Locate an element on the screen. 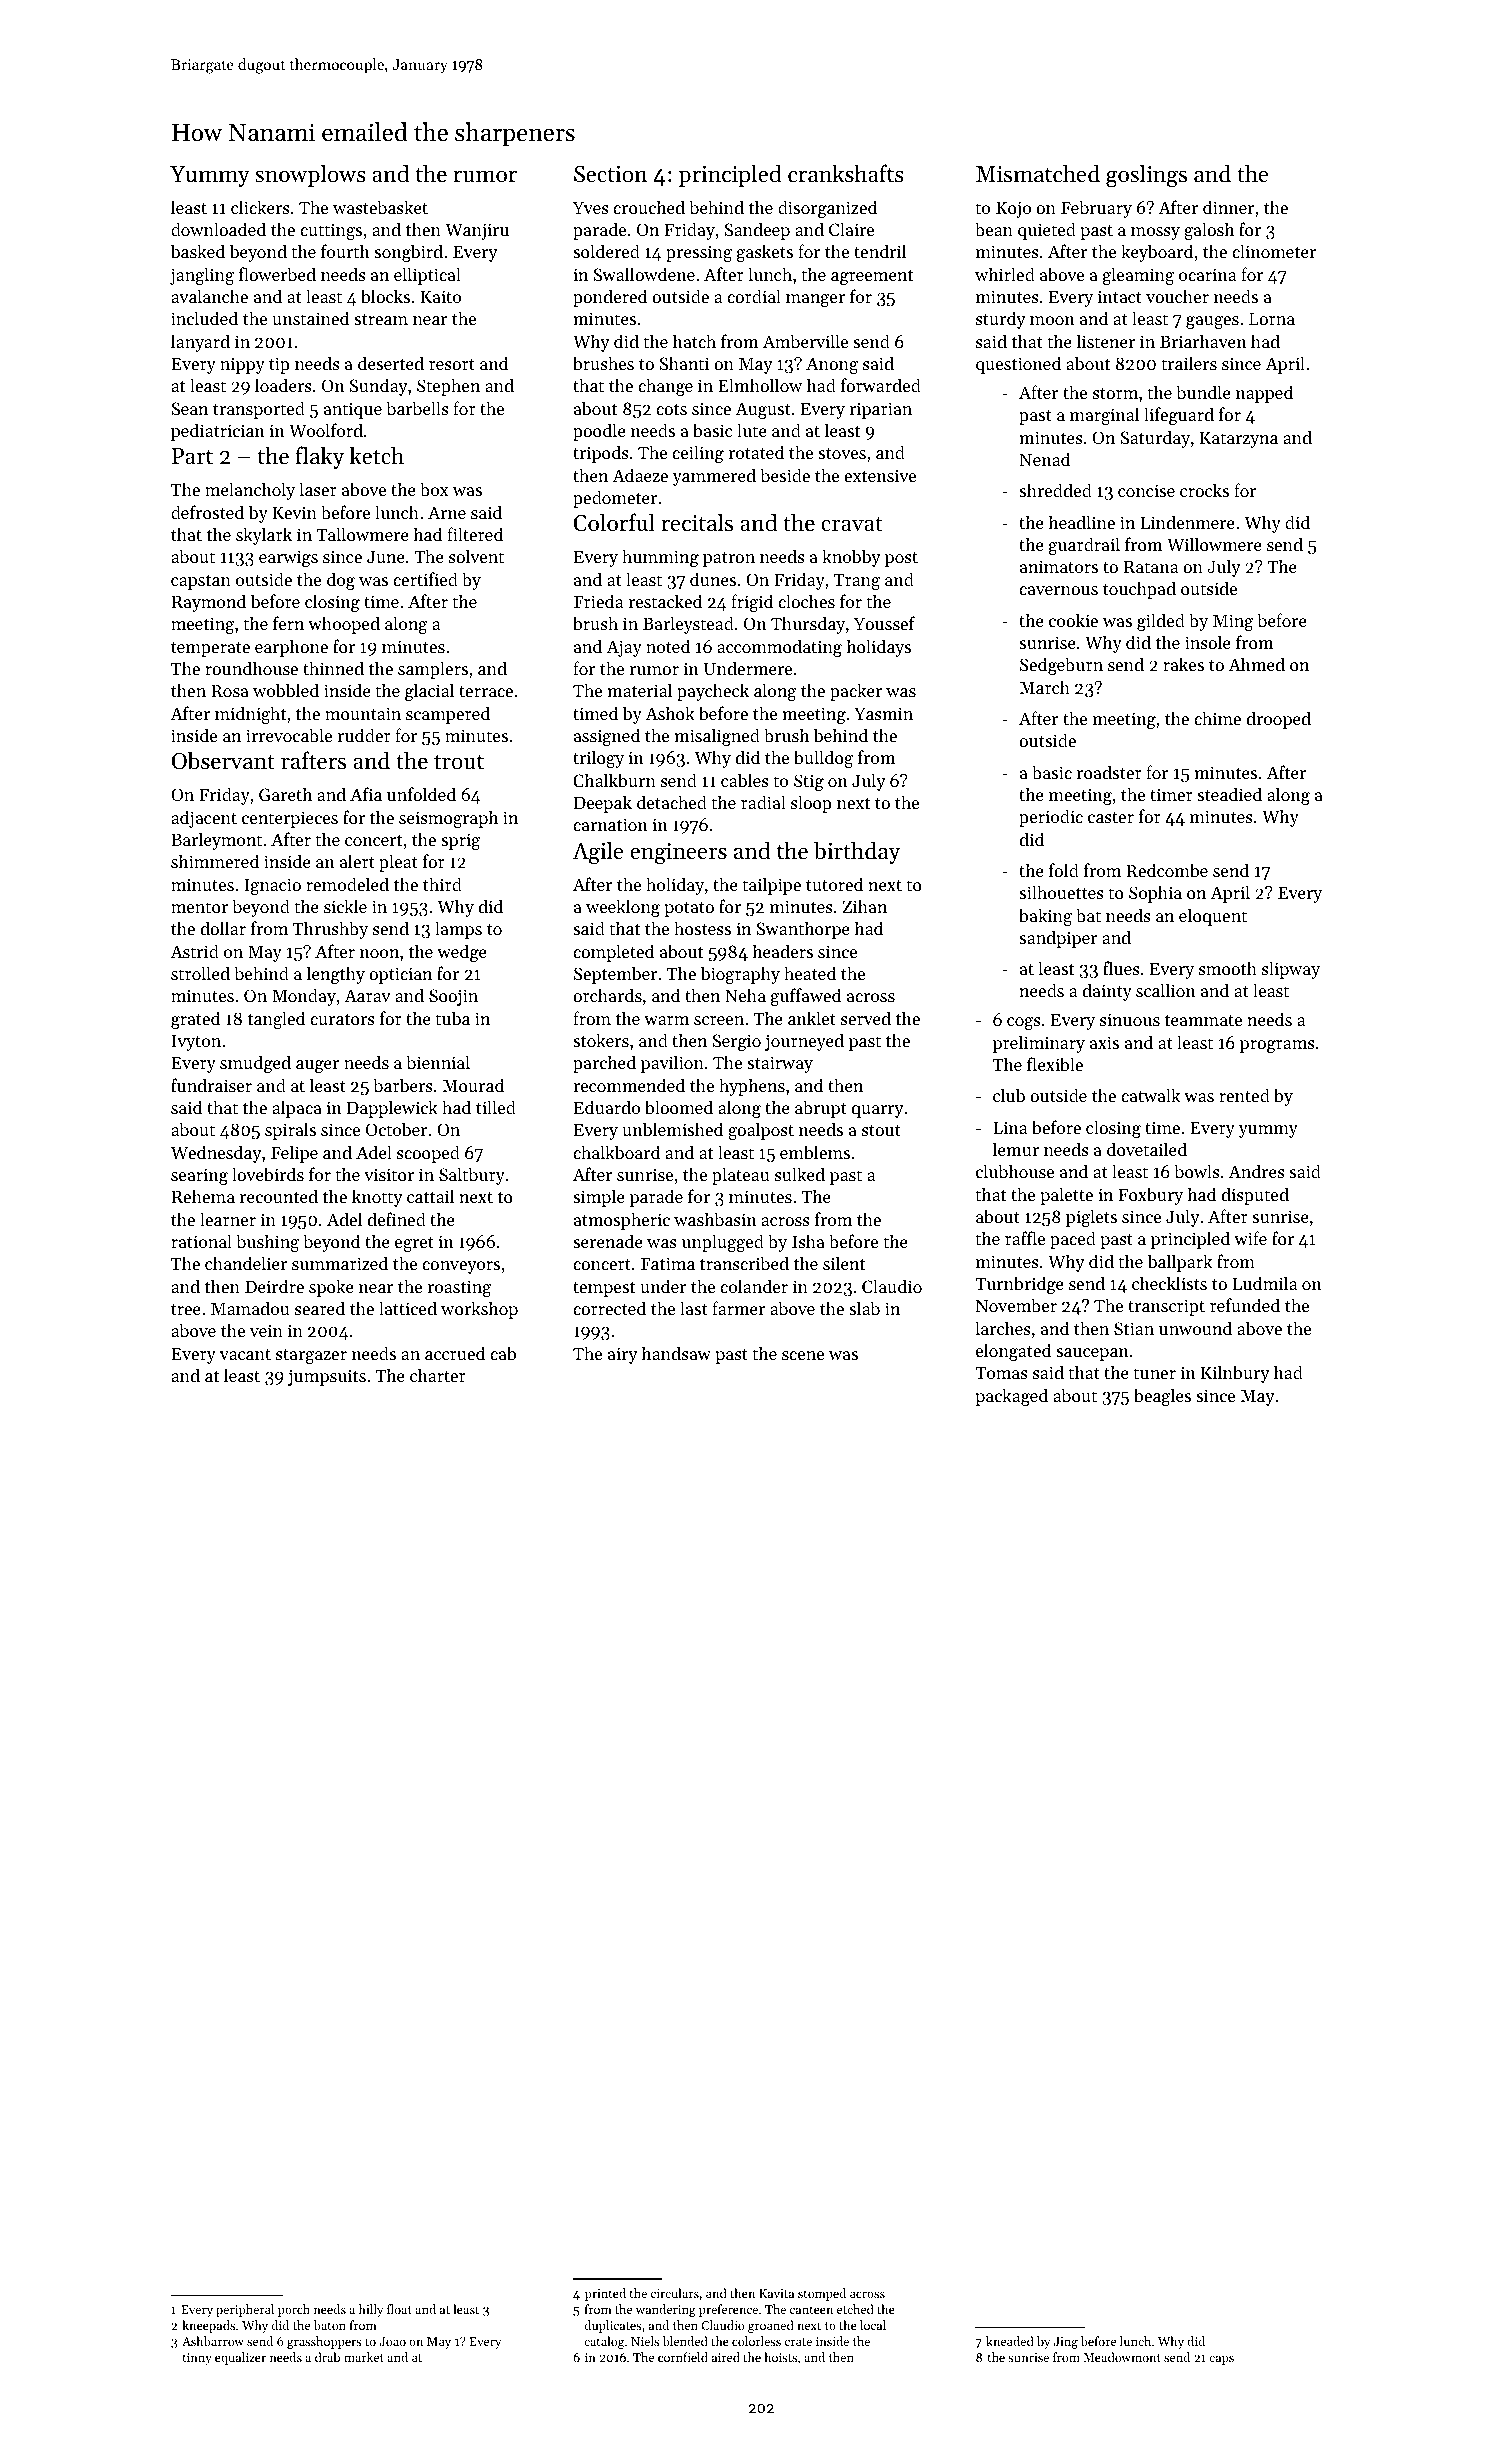 The image size is (1496, 2464). circulars is located at coordinates (675, 2293).
